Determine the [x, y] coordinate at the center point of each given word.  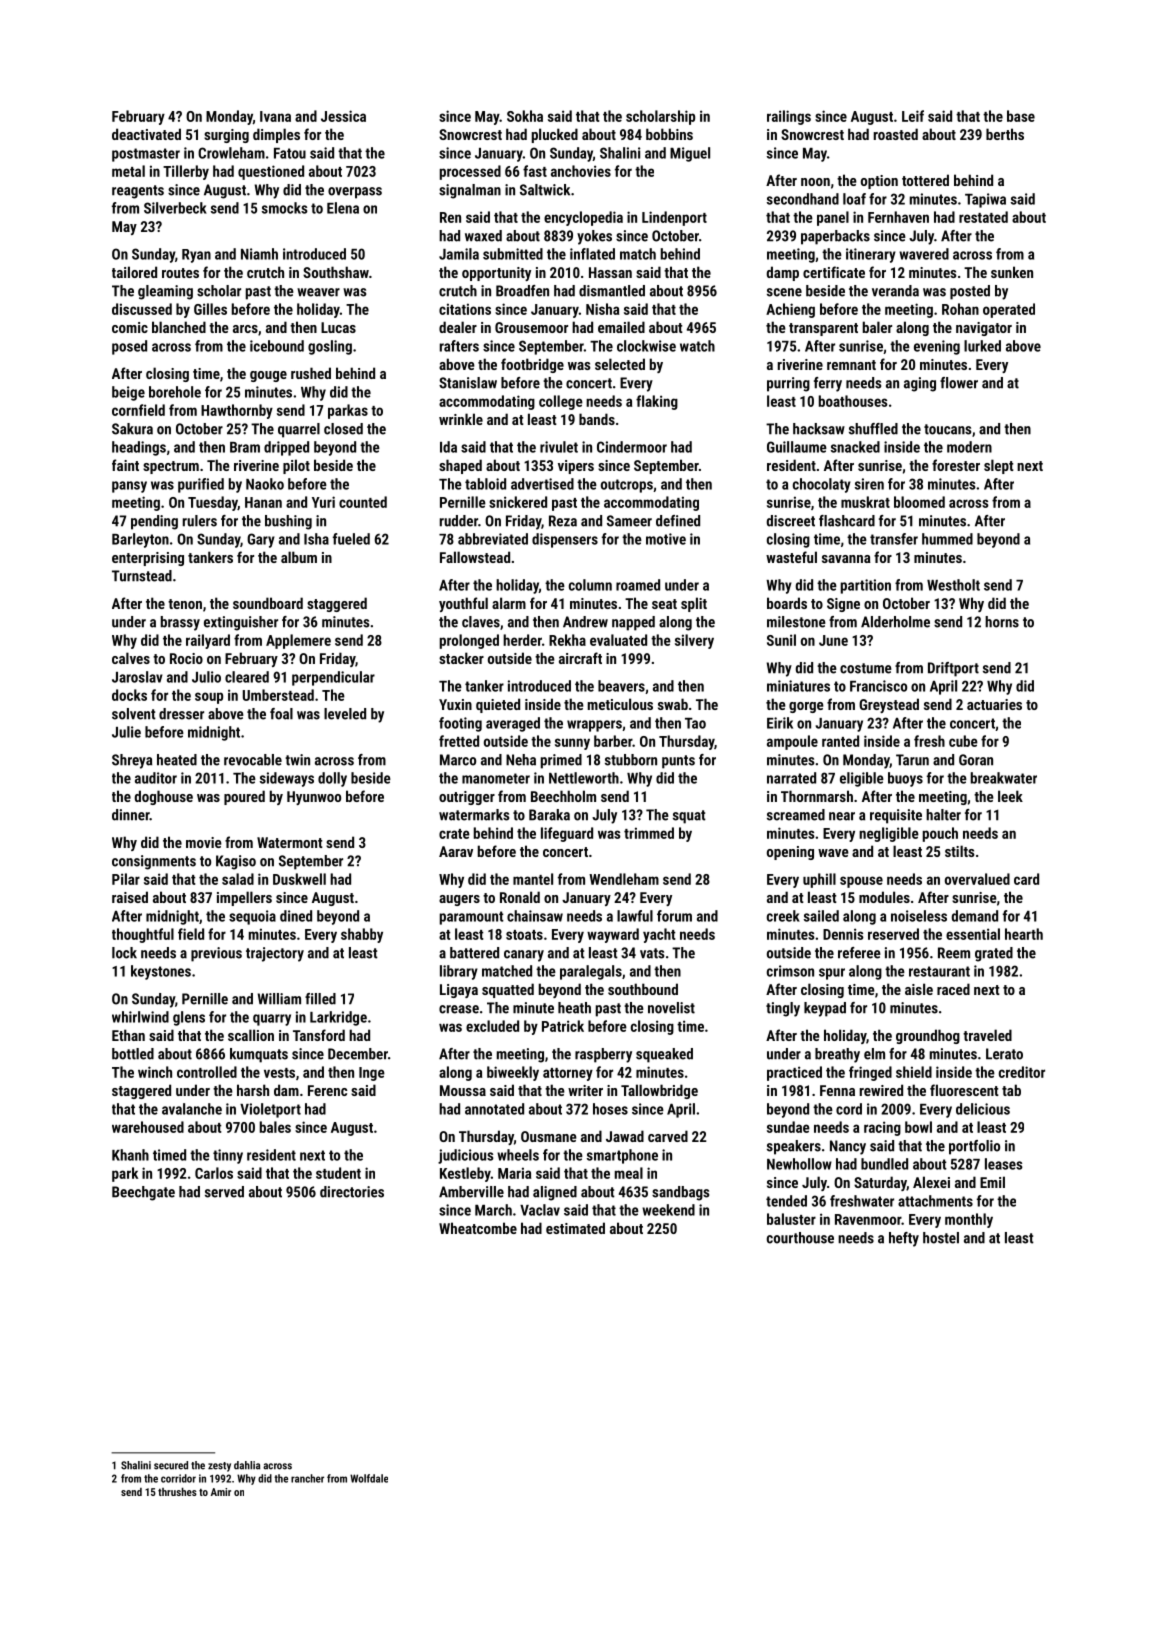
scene [784, 292]
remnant [851, 365]
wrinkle [461, 419]
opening [790, 853]
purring [788, 384]
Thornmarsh [817, 796]
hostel [941, 1238]
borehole [175, 392]
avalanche [192, 1109]
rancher [307, 1478]
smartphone [622, 1156]
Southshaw [336, 272]
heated [177, 760]
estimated [575, 1228]
